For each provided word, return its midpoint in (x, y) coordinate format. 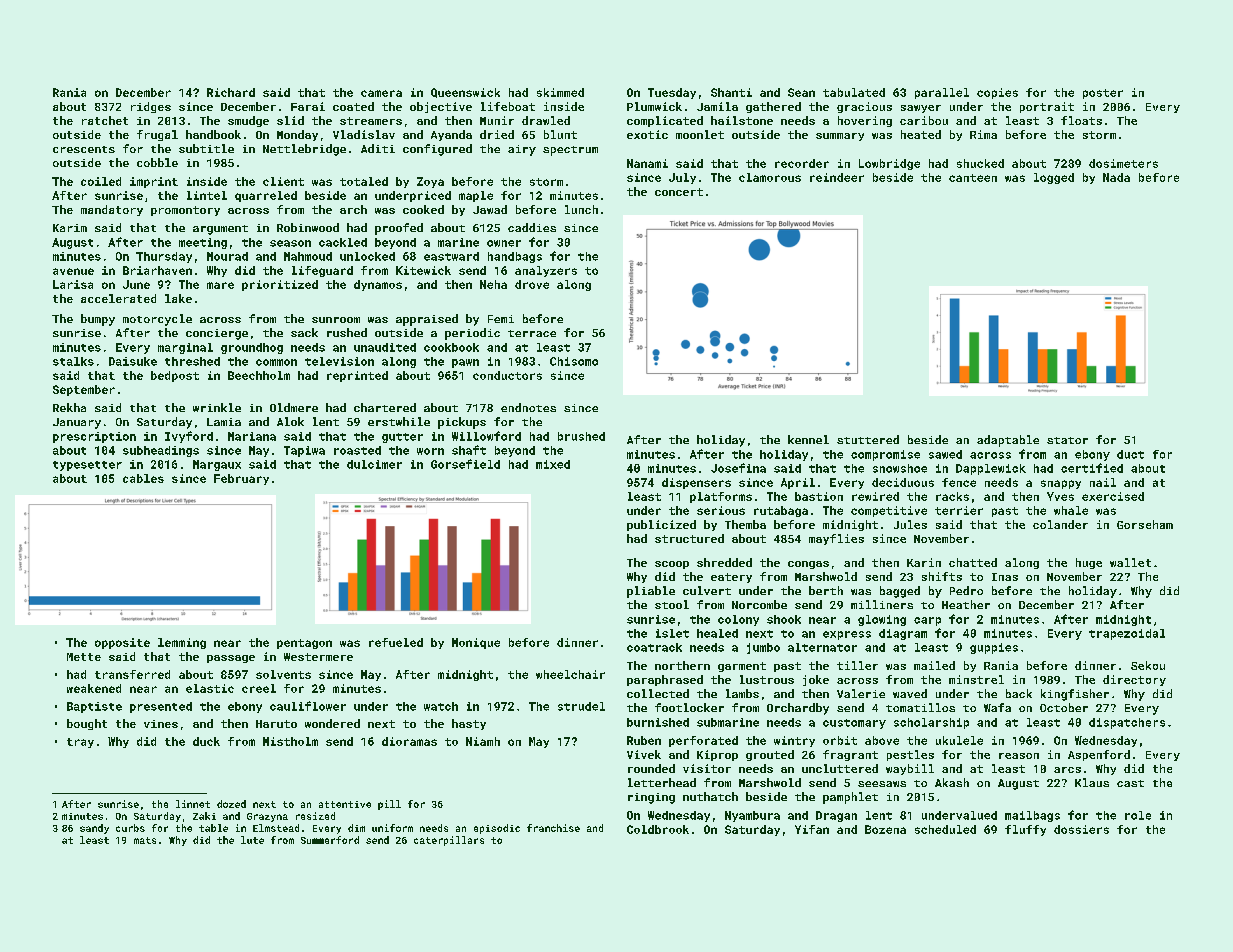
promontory (185, 211)
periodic (472, 334)
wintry (794, 741)
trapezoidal (1127, 634)
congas (808, 565)
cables (143, 478)
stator (1067, 440)
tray (80, 743)
